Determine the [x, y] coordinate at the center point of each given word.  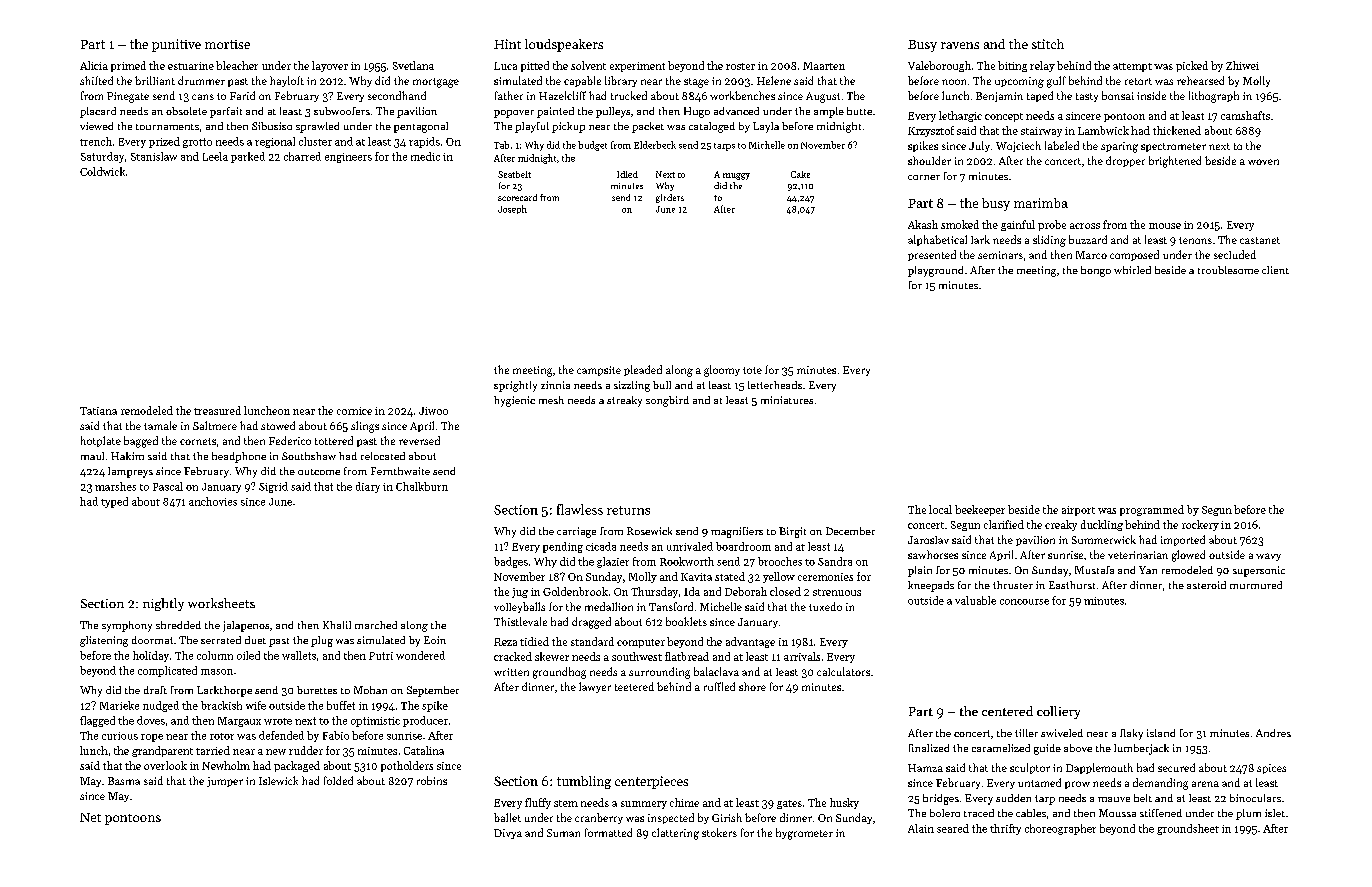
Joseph [512, 209]
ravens [960, 45]
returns [628, 510]
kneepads [931, 586]
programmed [1152, 510]
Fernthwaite [400, 471]
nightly [163, 604]
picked [1192, 66]
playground [935, 271]
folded [338, 780]
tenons [1195, 240]
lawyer [595, 687]
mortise [227, 44]
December [850, 531]
